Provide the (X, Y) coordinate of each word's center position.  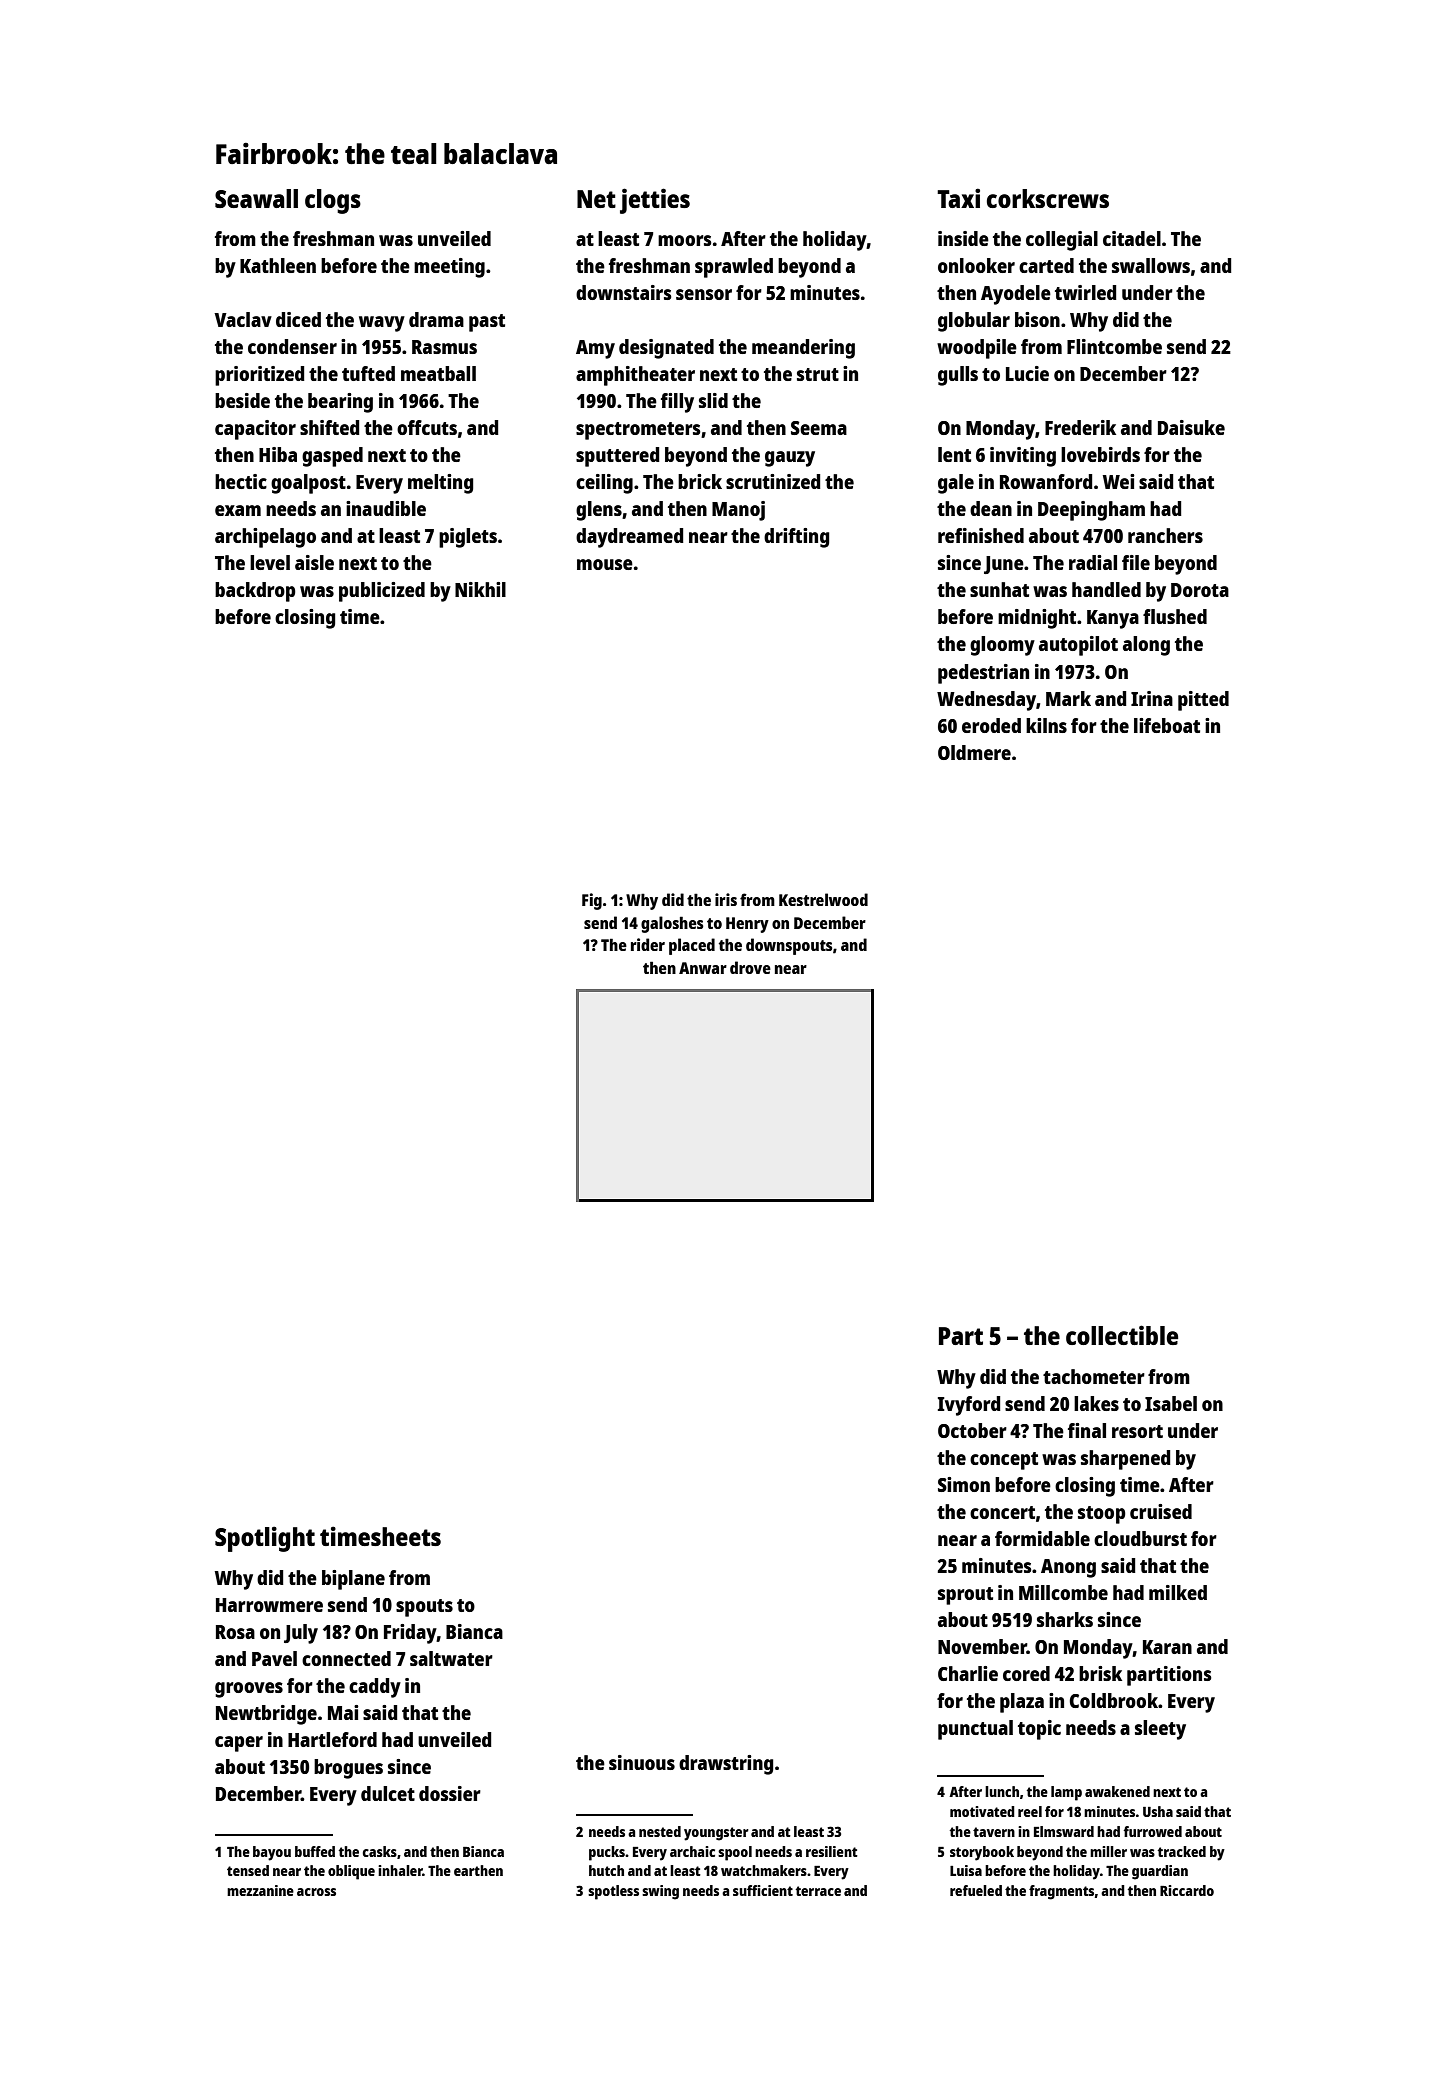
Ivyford (969, 1406)
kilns (1046, 725)
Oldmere (974, 752)
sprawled (734, 268)
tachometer (1094, 1376)
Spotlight (265, 1539)
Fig (592, 901)
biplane (353, 1580)
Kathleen (278, 265)
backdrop (255, 592)
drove (750, 967)
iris (726, 899)
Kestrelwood (823, 899)
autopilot (1078, 646)
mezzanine (260, 1890)
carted (1046, 265)
